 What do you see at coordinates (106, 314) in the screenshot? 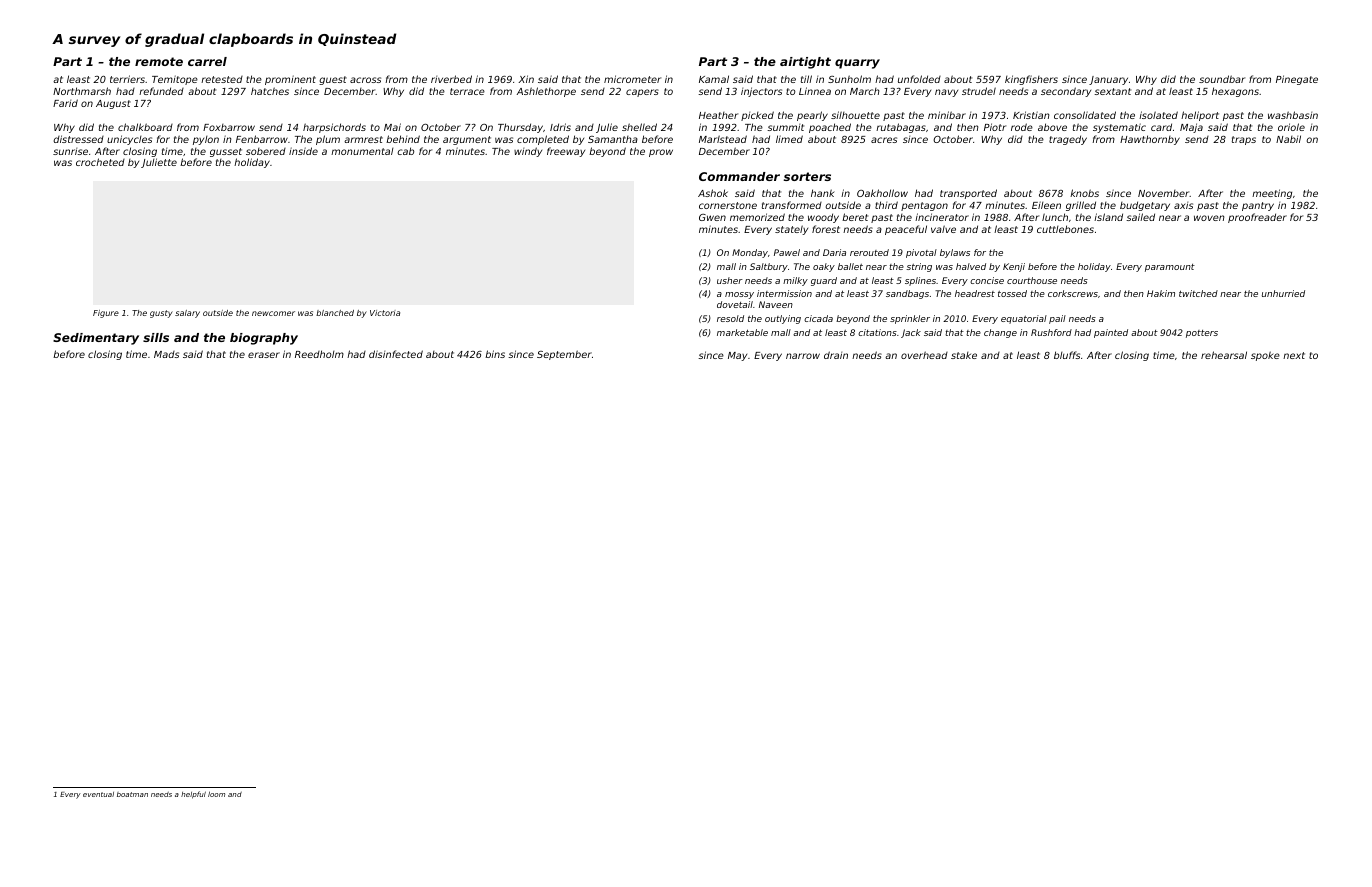
I see `Figure` at bounding box center [106, 314].
